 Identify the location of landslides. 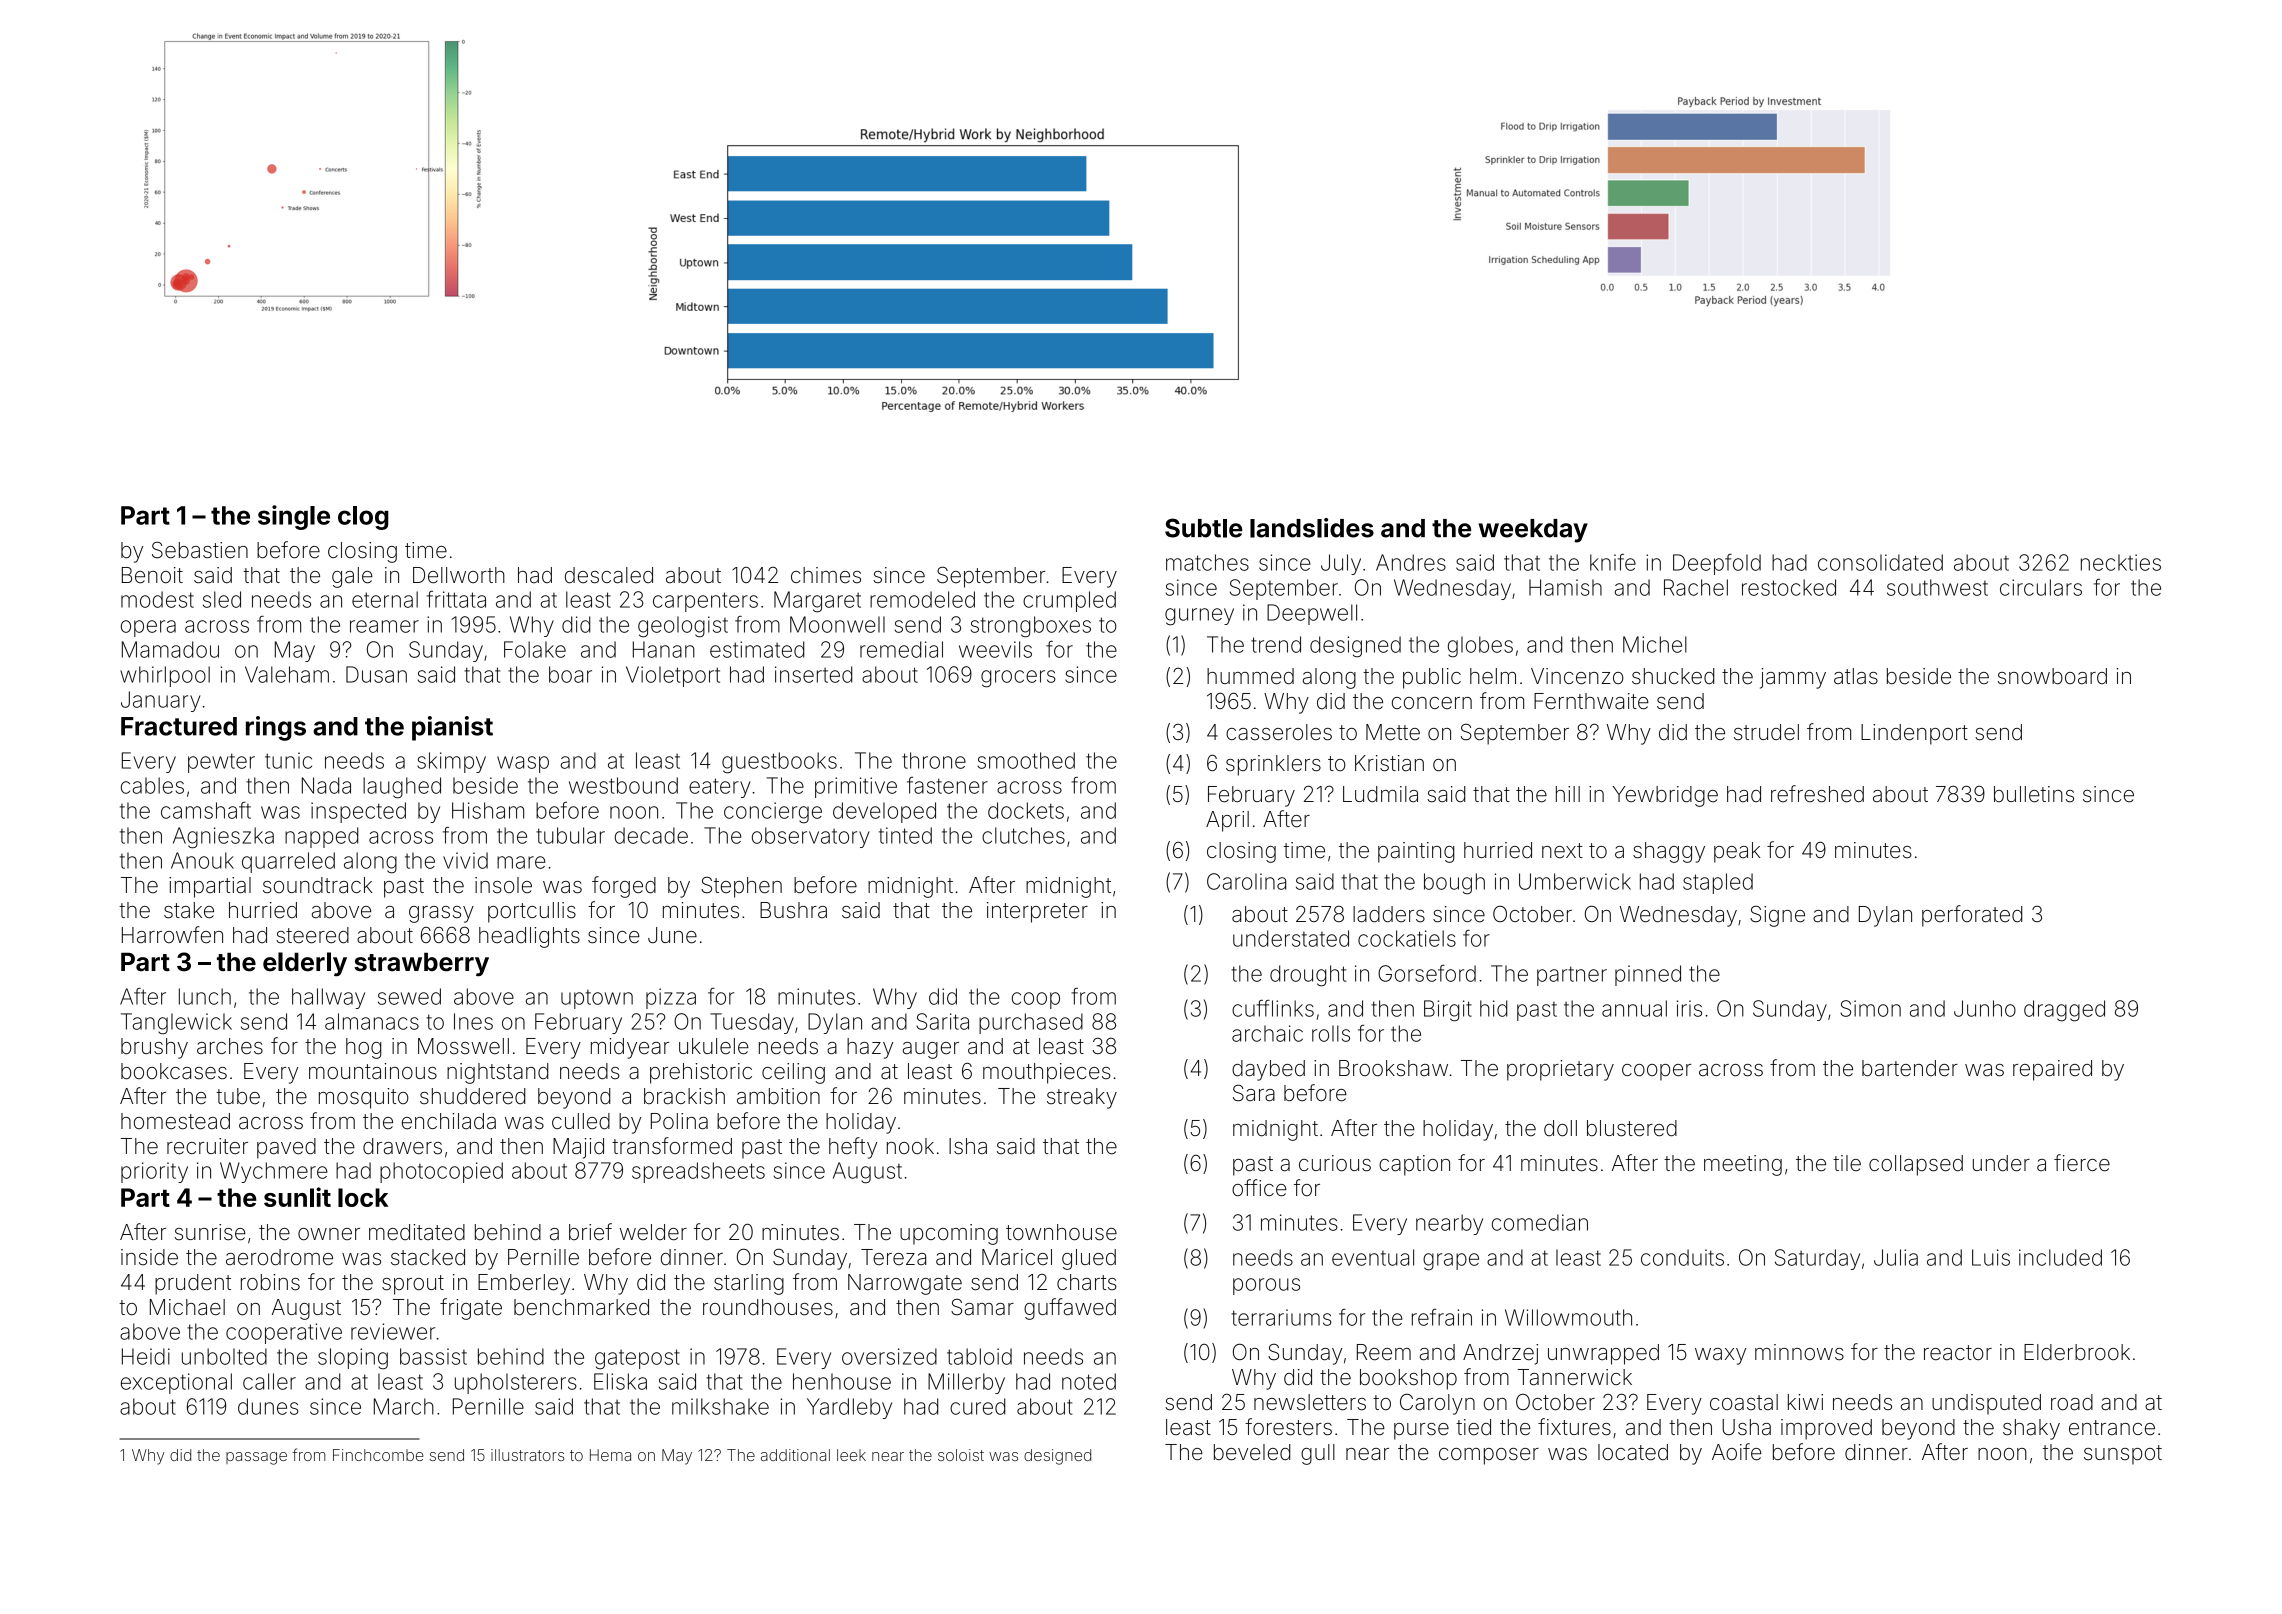
(1312, 528).
